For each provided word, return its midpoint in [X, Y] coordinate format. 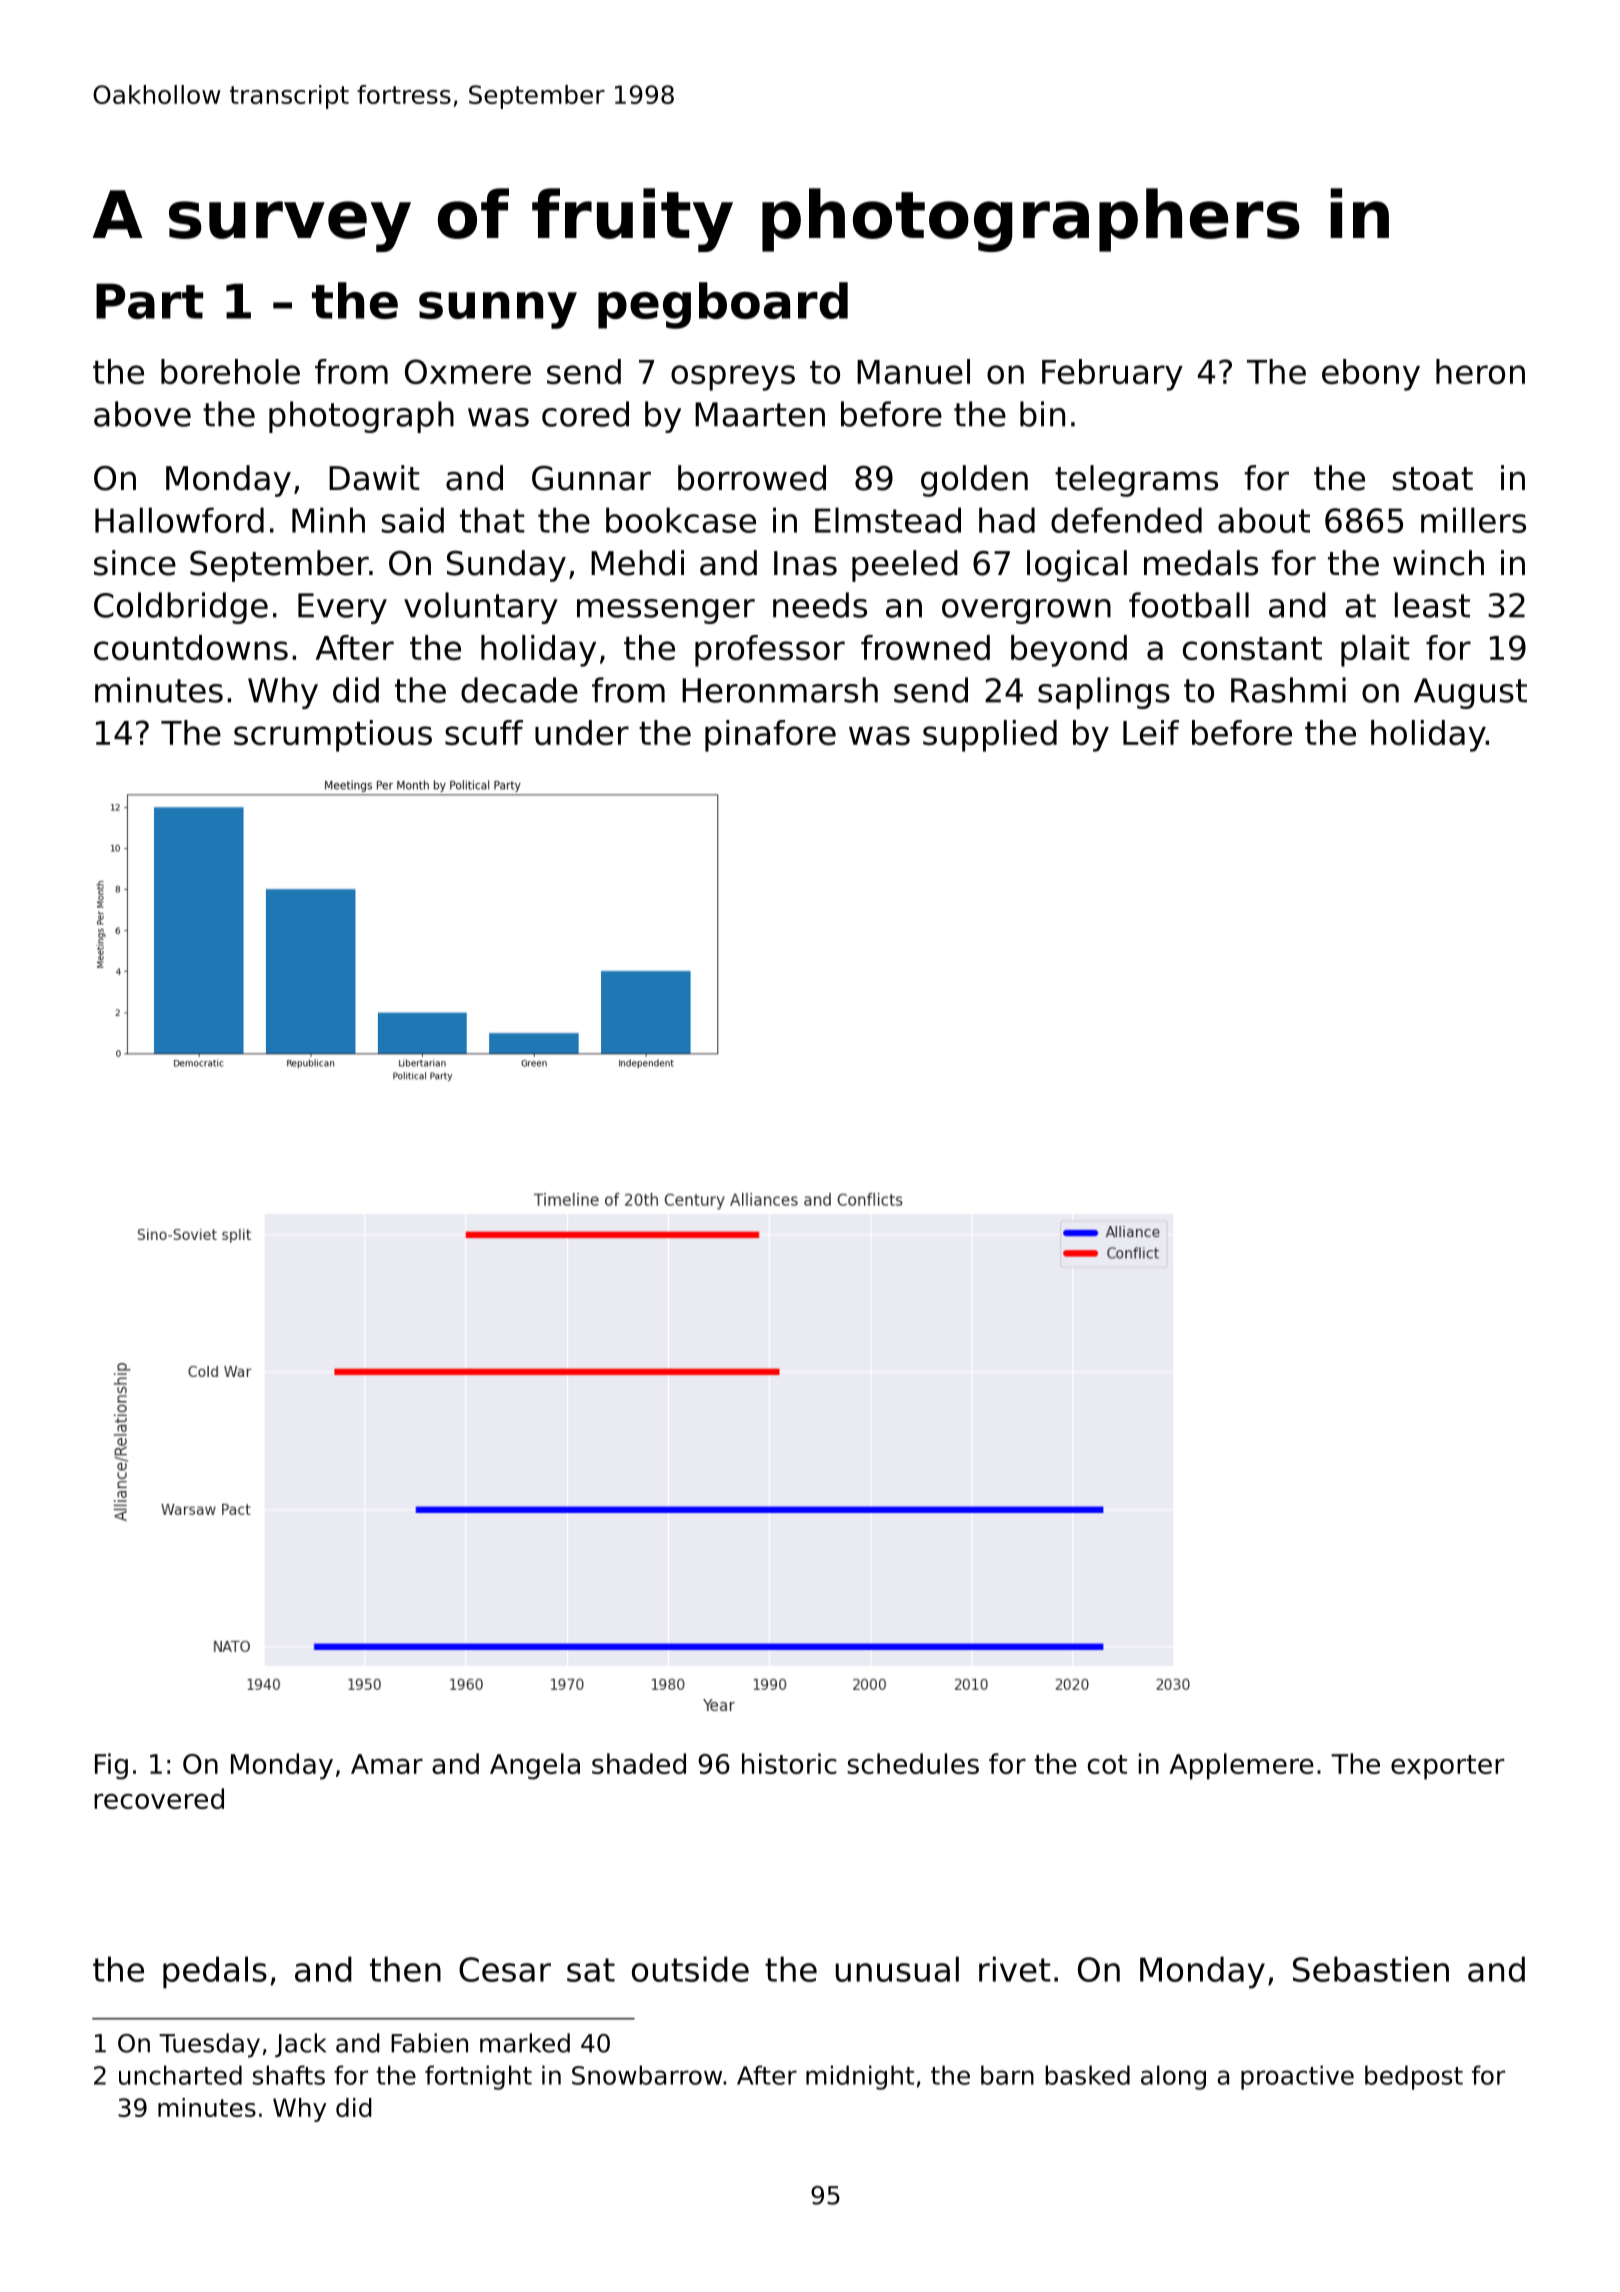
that [492, 520]
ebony [1371, 375]
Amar [387, 1764]
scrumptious [333, 736]
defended [1126, 520]
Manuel [913, 371]
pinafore [770, 736]
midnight [860, 2077]
